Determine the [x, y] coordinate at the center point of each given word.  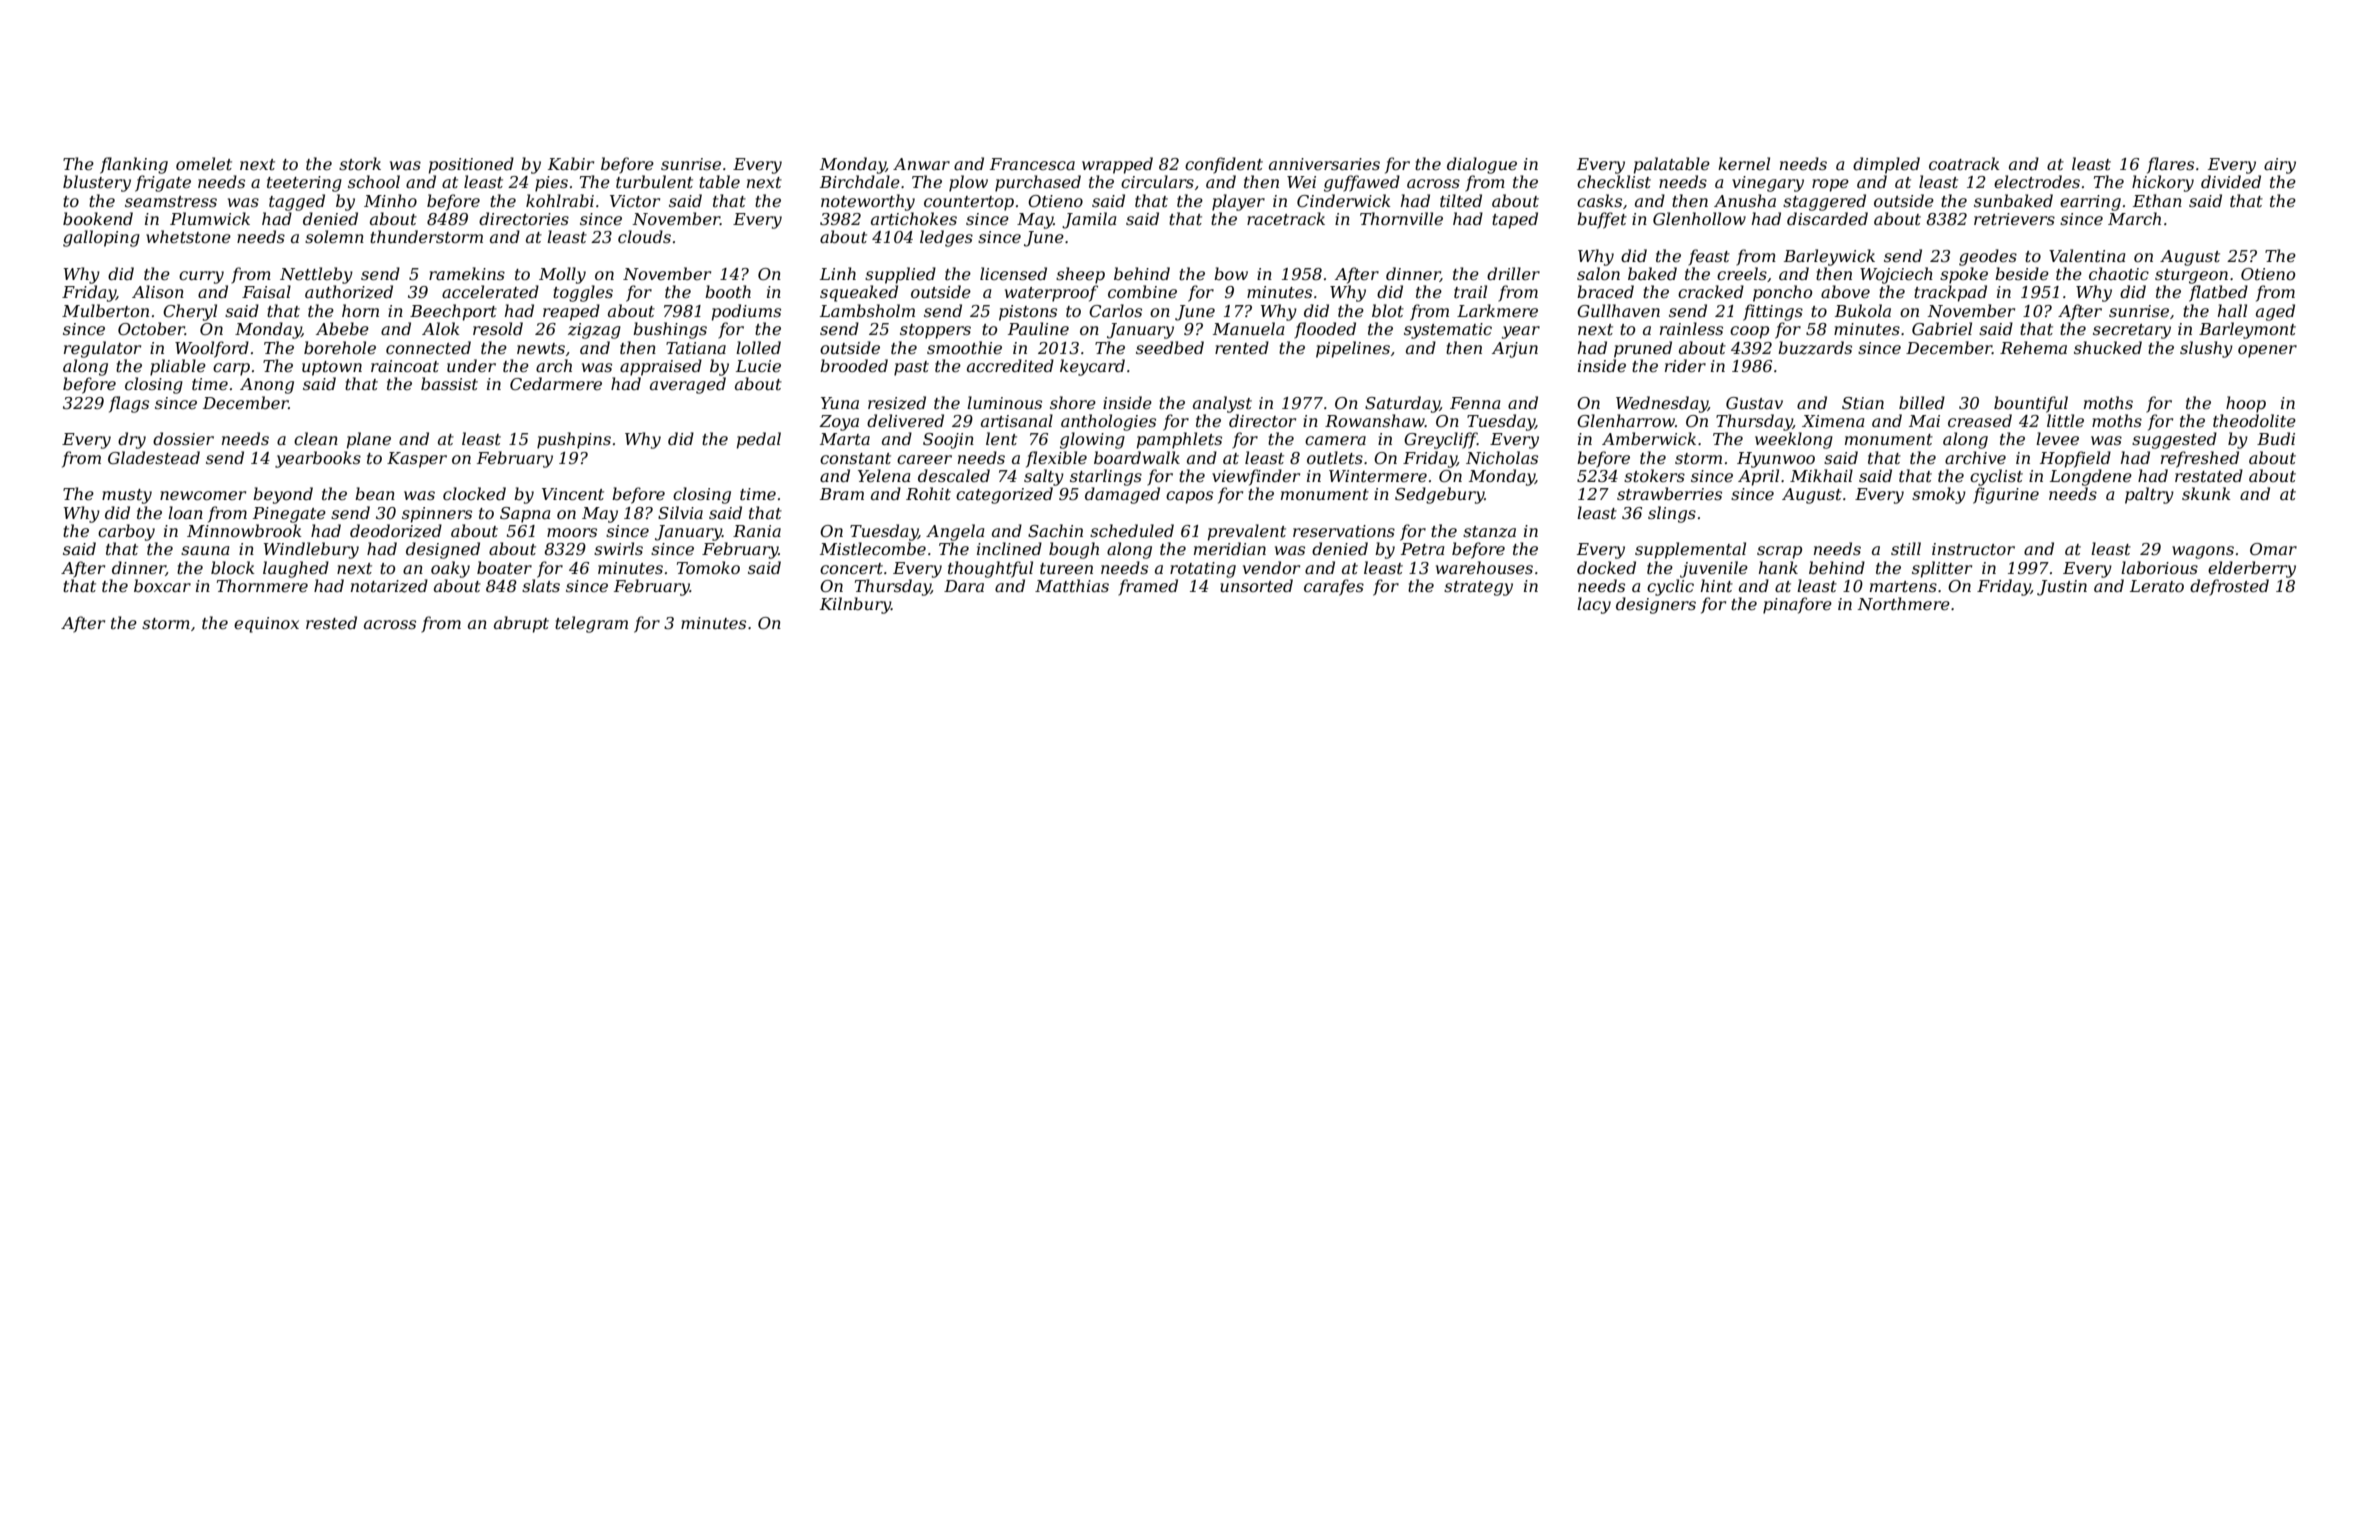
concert [851, 568]
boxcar [162, 585]
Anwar [921, 164]
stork [360, 163]
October [151, 328]
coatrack [1964, 163]
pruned [1643, 349]
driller [1513, 273]
